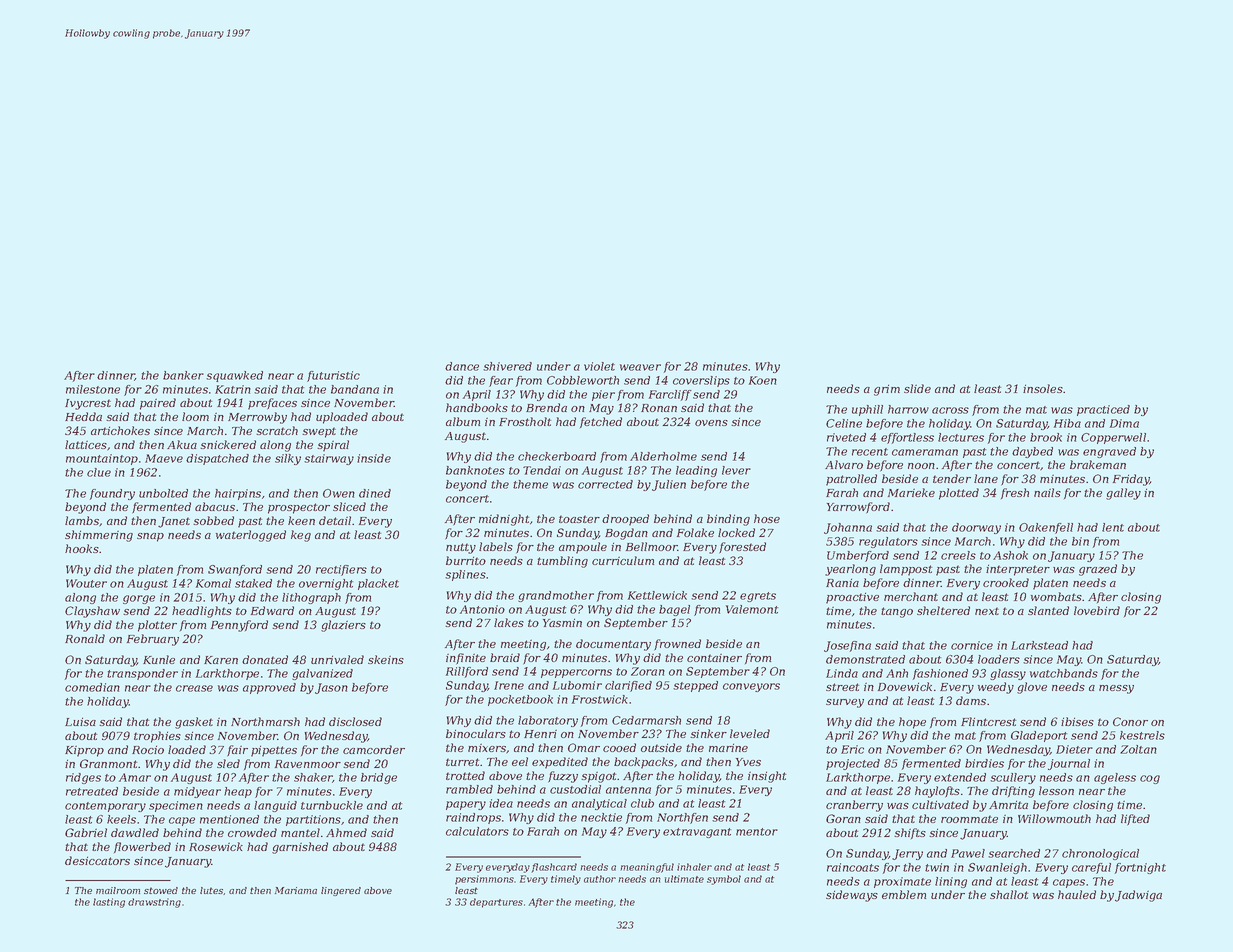 The image size is (1233, 952). What do you see at coordinates (1116, 689) in the screenshot?
I see `messy` at bounding box center [1116, 689].
